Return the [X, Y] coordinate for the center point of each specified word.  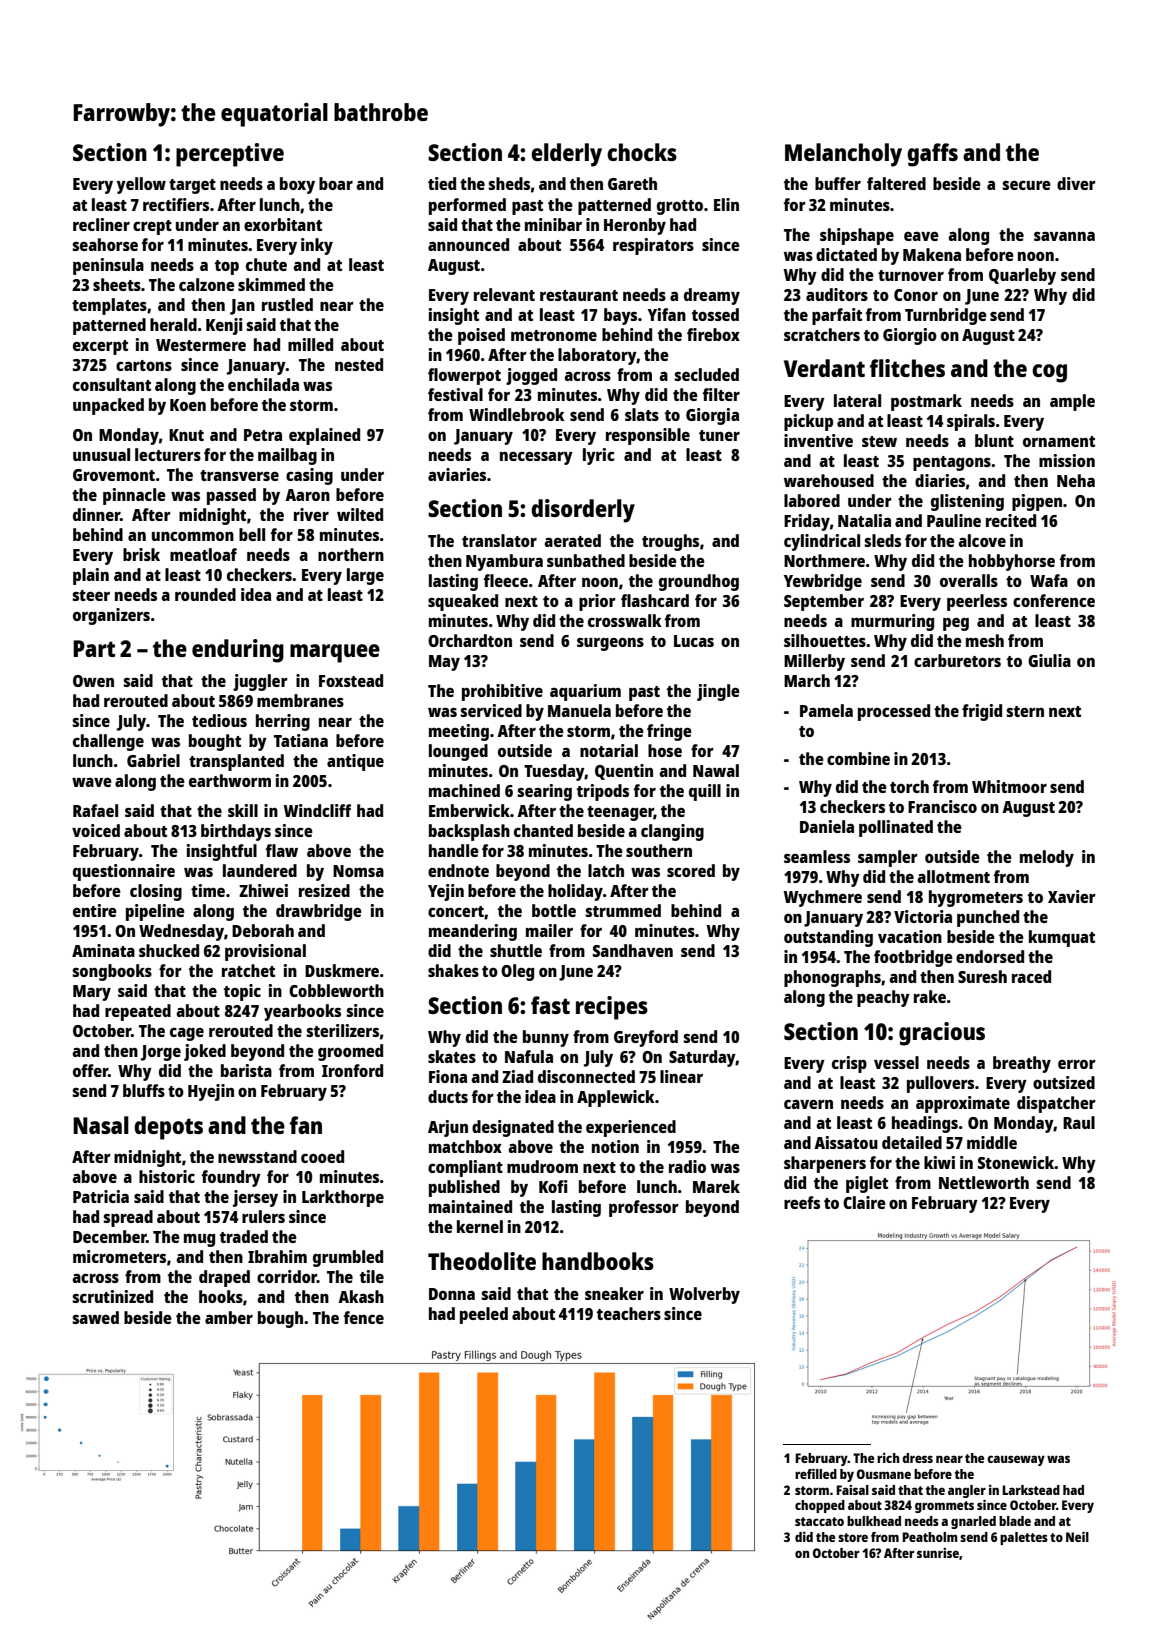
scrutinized [112, 1296]
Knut [186, 435]
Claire [864, 1202]
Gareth [632, 183]
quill [705, 792]
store [853, 1537]
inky [317, 246]
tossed [715, 314]
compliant [465, 1168]
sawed [95, 1317]
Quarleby [1022, 276]
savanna [1064, 236]
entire [95, 910]
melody [1047, 858]
